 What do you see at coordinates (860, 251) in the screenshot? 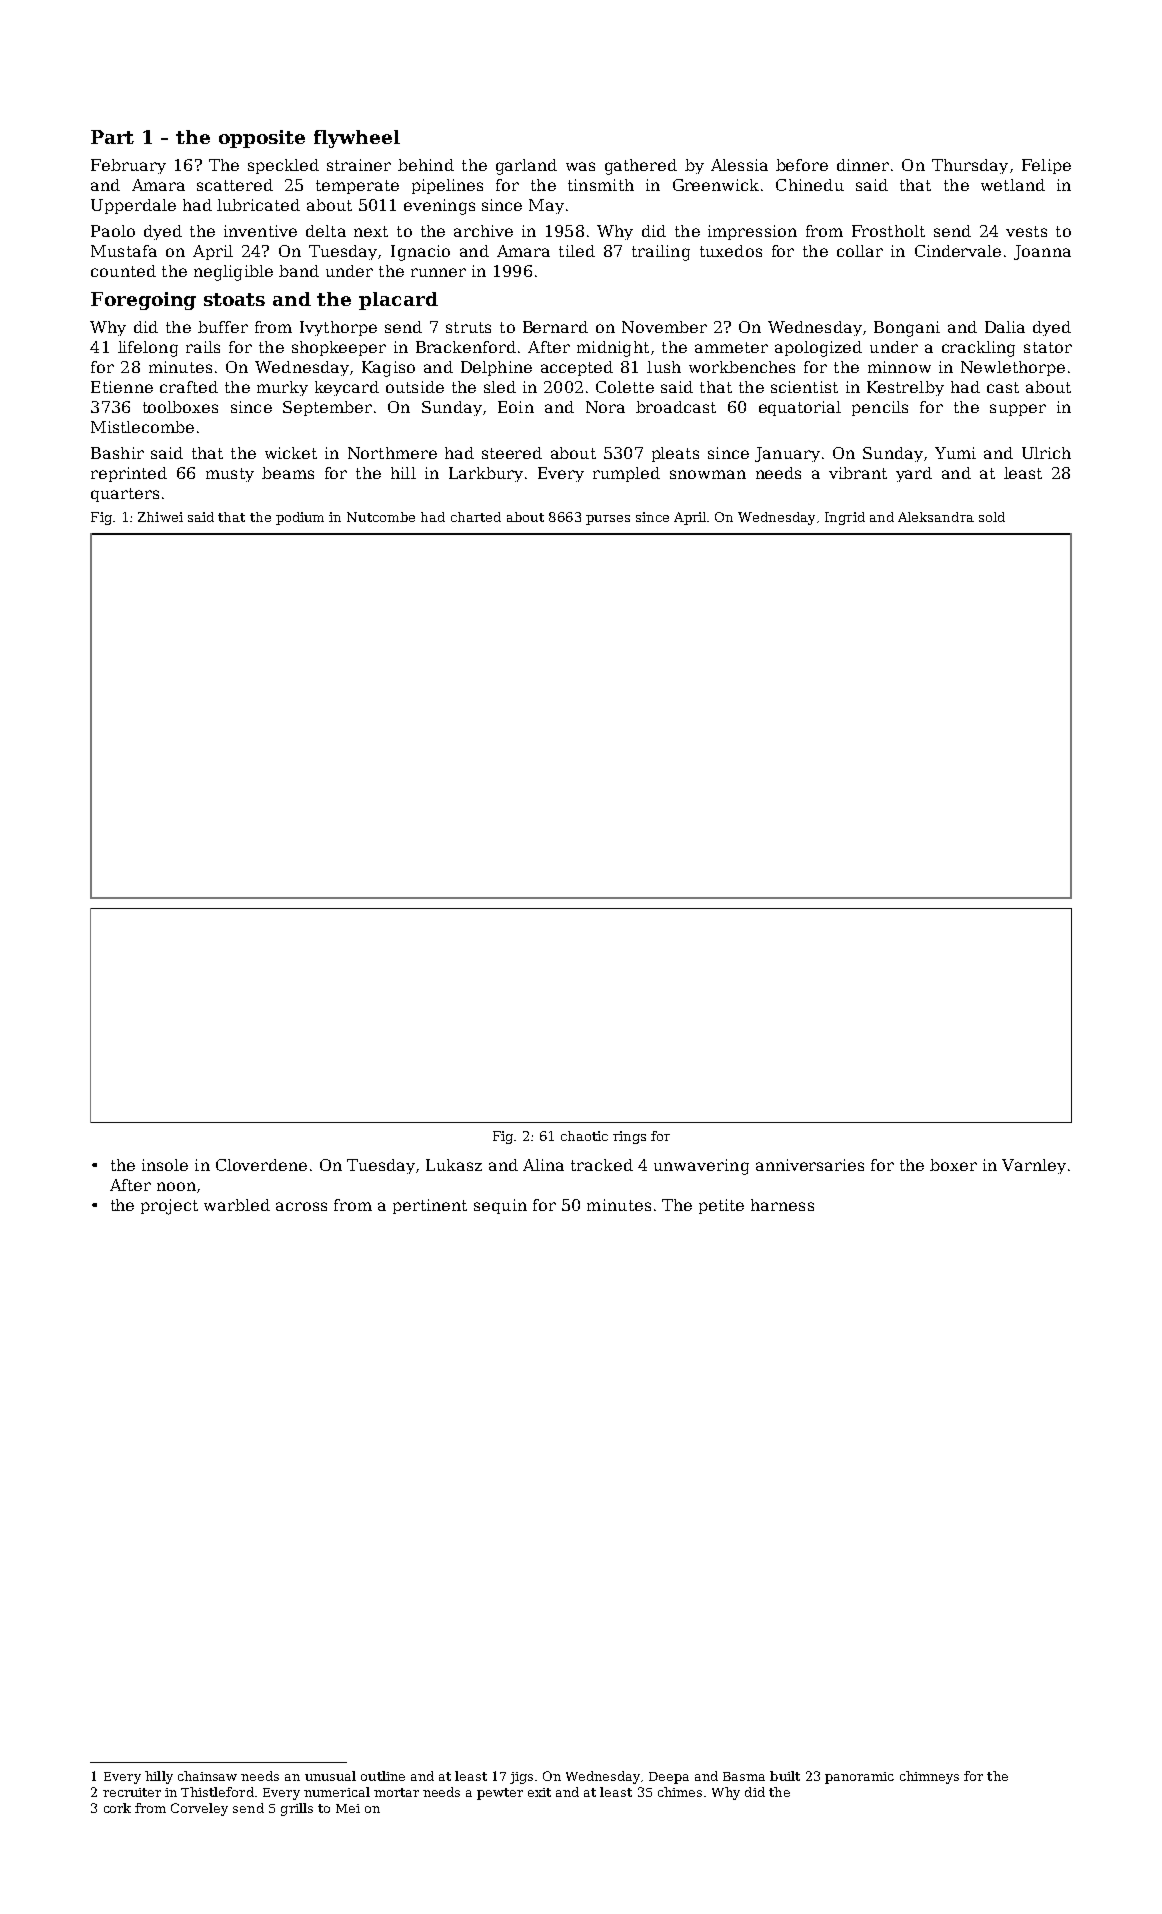
I see `collar` at bounding box center [860, 251].
